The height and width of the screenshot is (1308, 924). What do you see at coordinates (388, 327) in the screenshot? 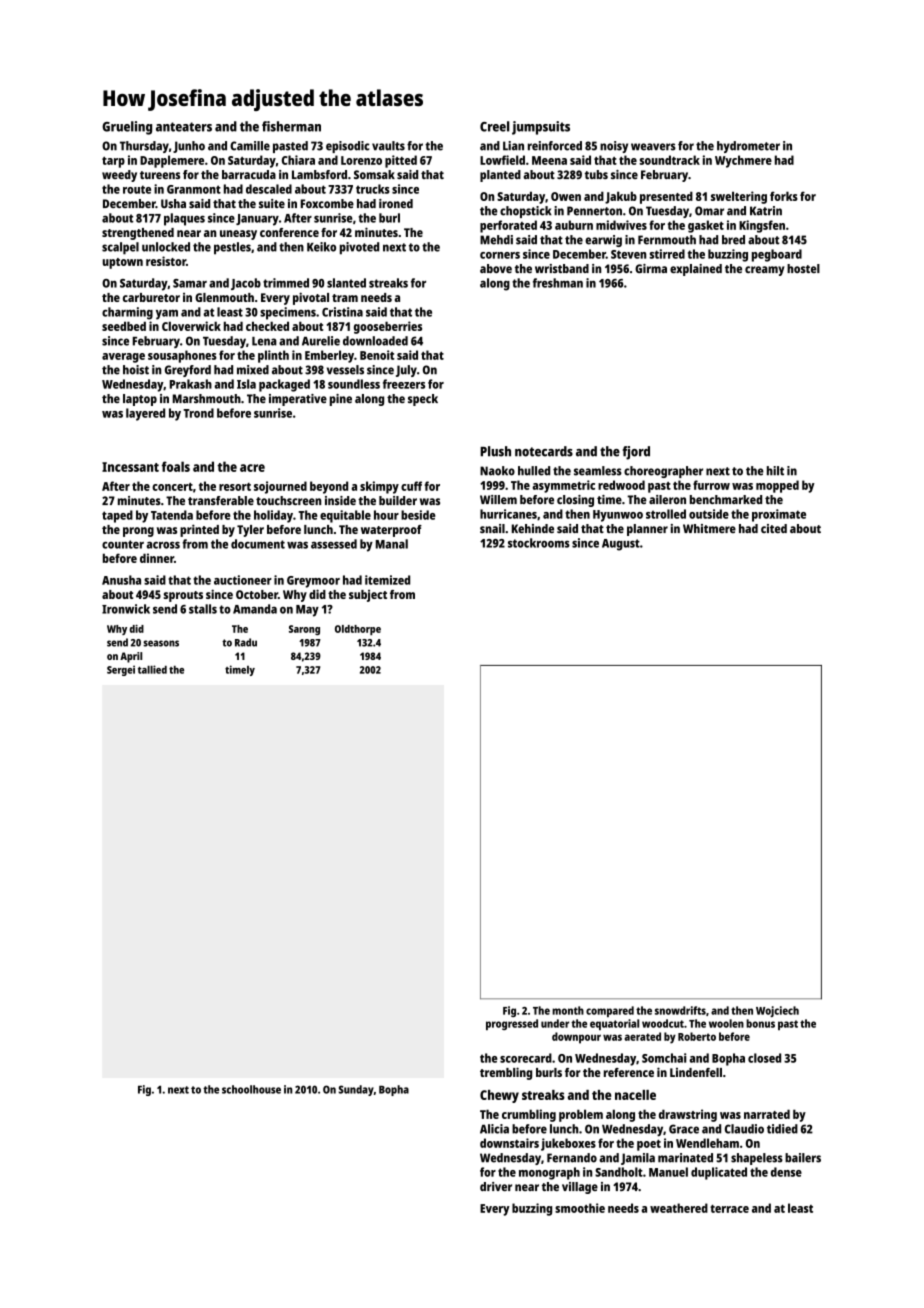
I see `gooseberries` at bounding box center [388, 327].
